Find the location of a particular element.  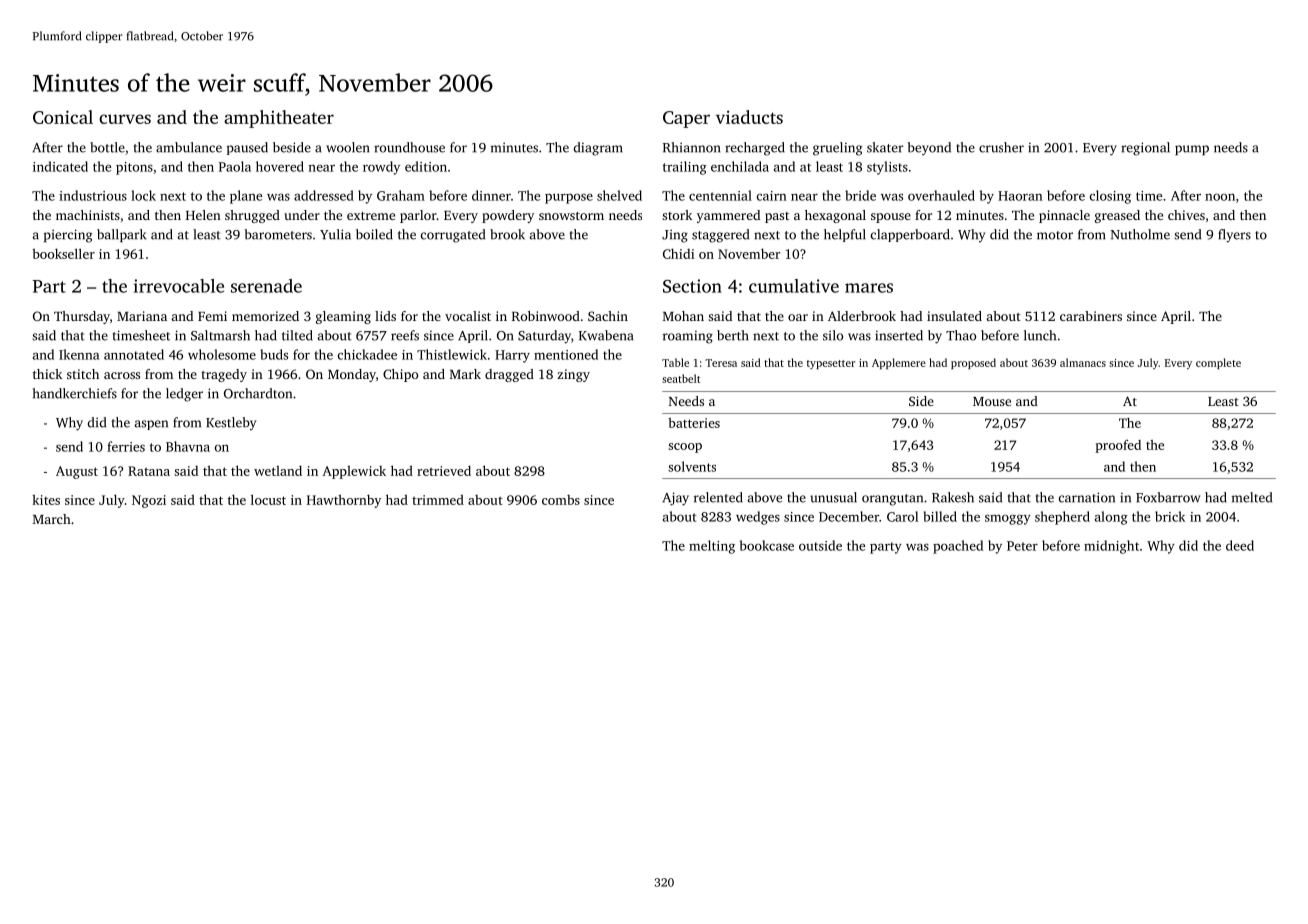

March is located at coordinates (52, 519).
